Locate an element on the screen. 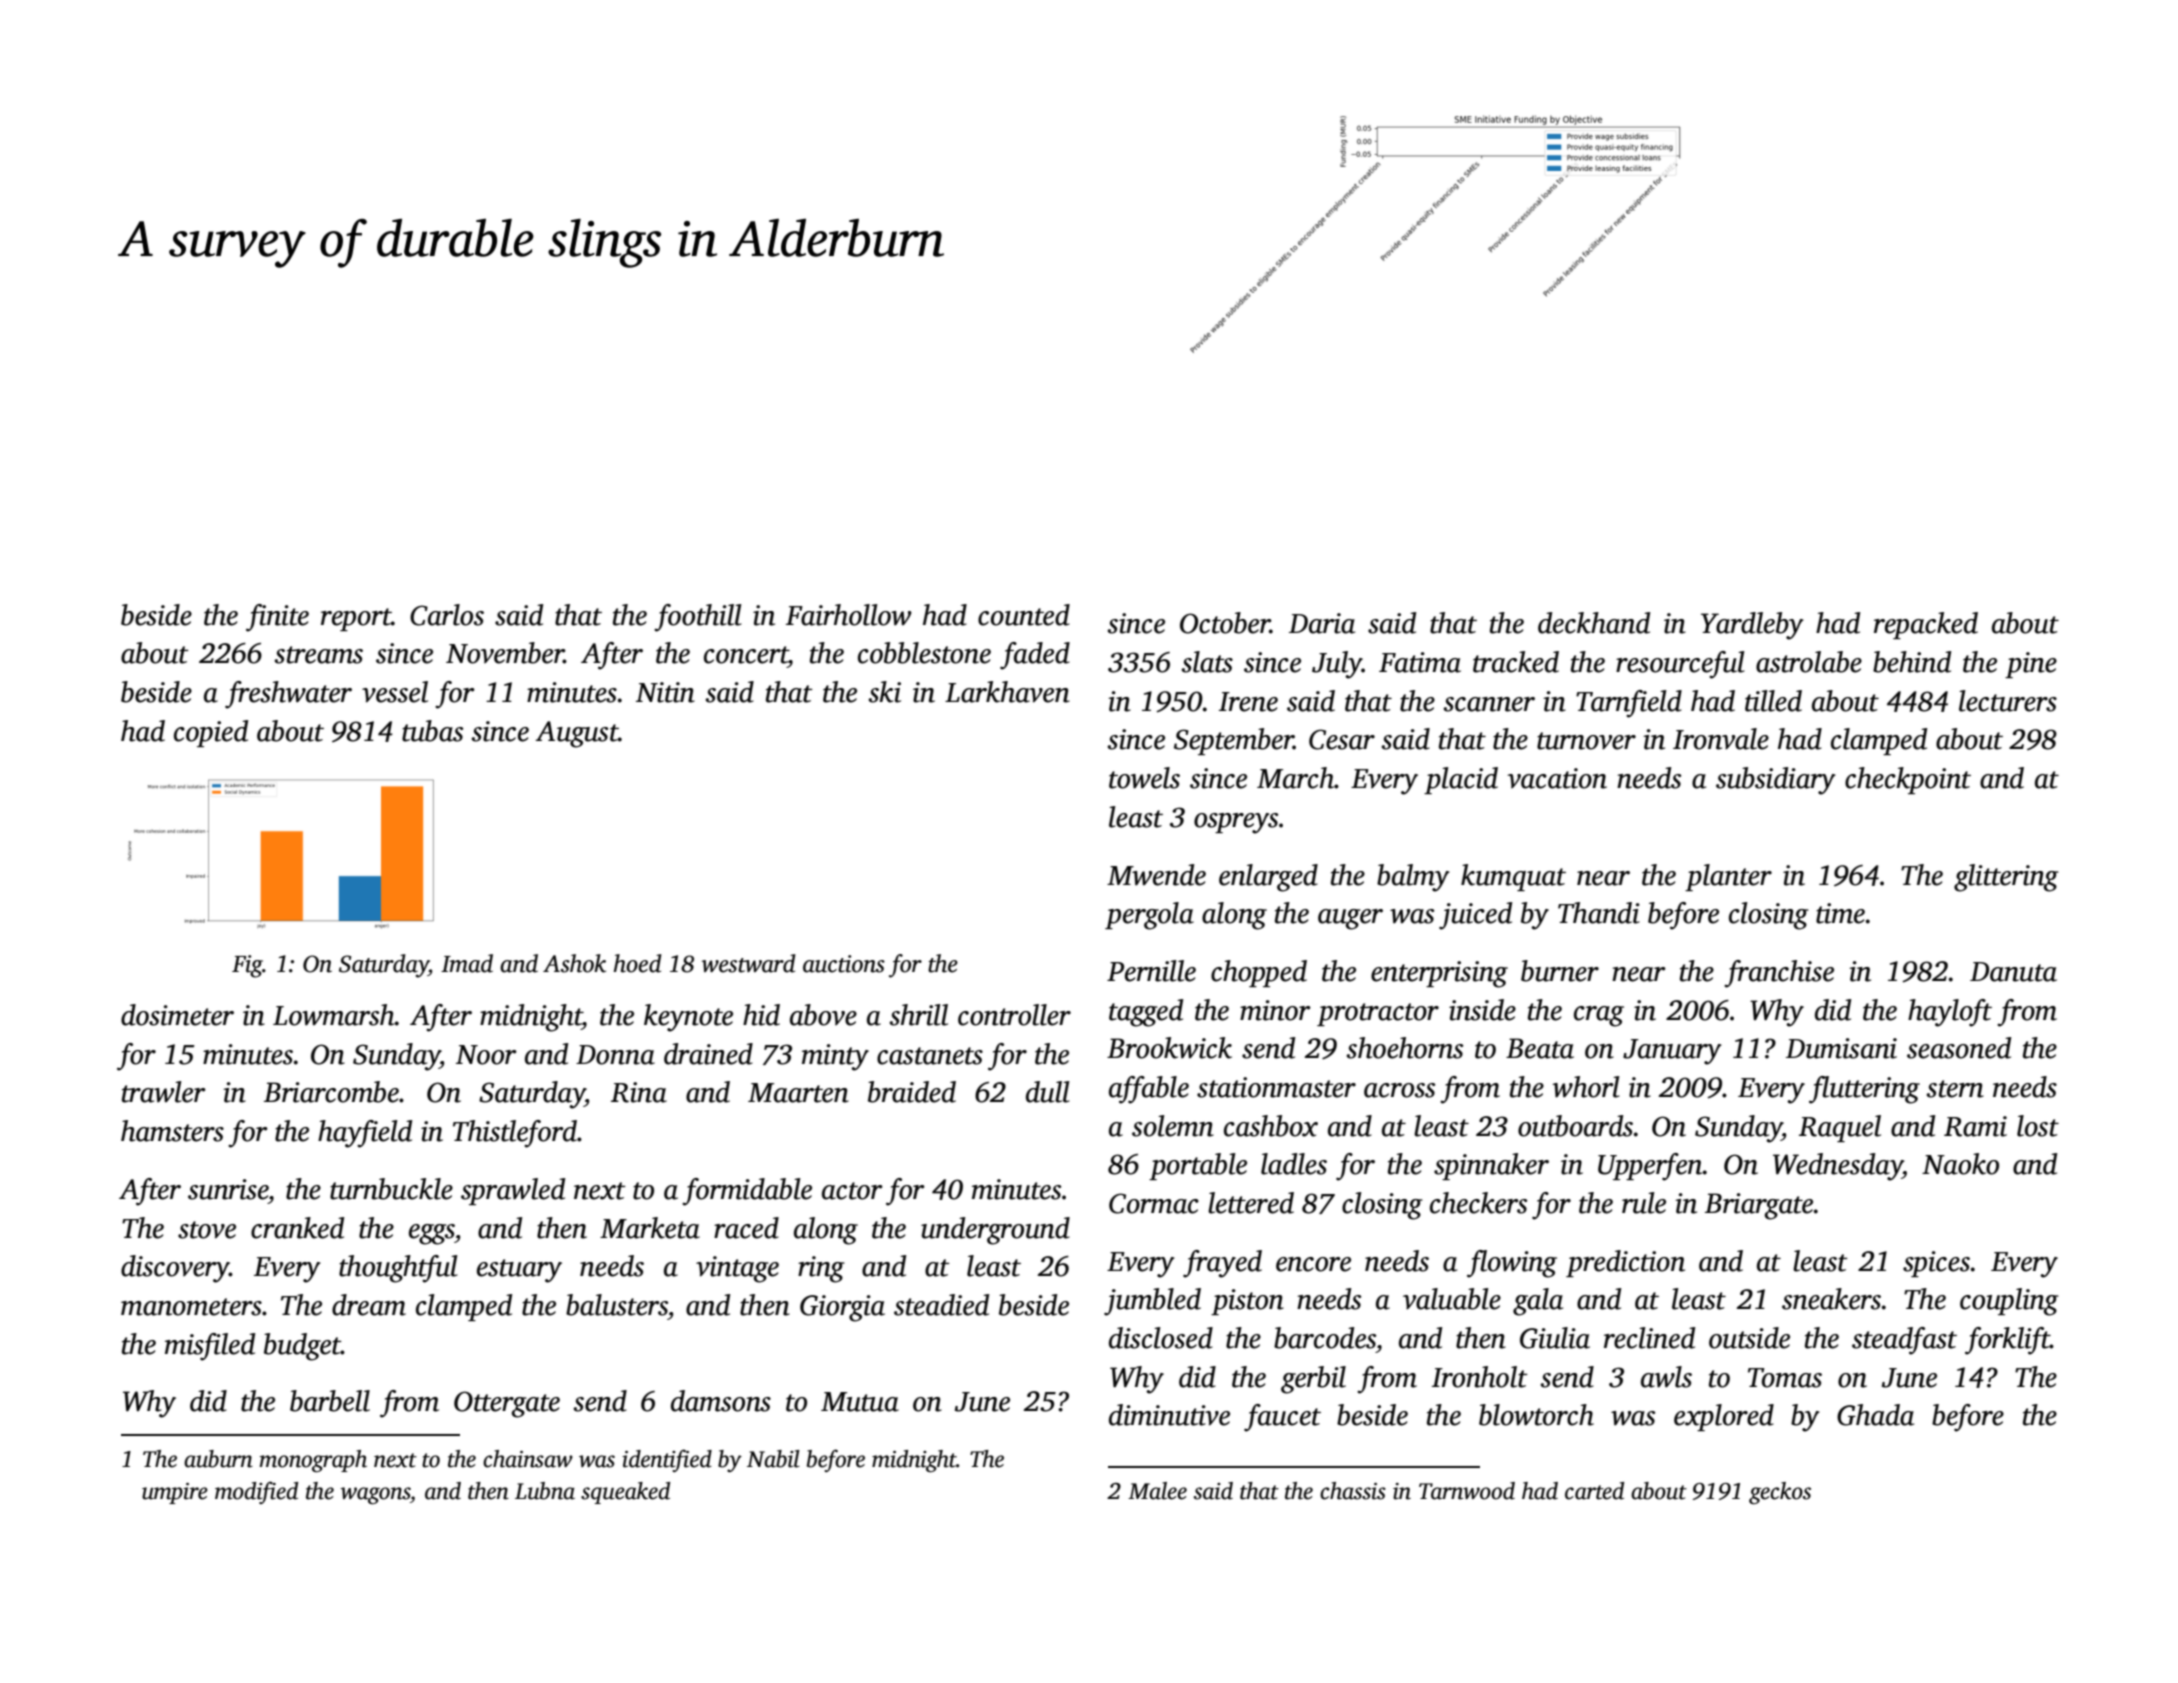 The width and height of the screenshot is (2178, 1683). counted is located at coordinates (1024, 615).
